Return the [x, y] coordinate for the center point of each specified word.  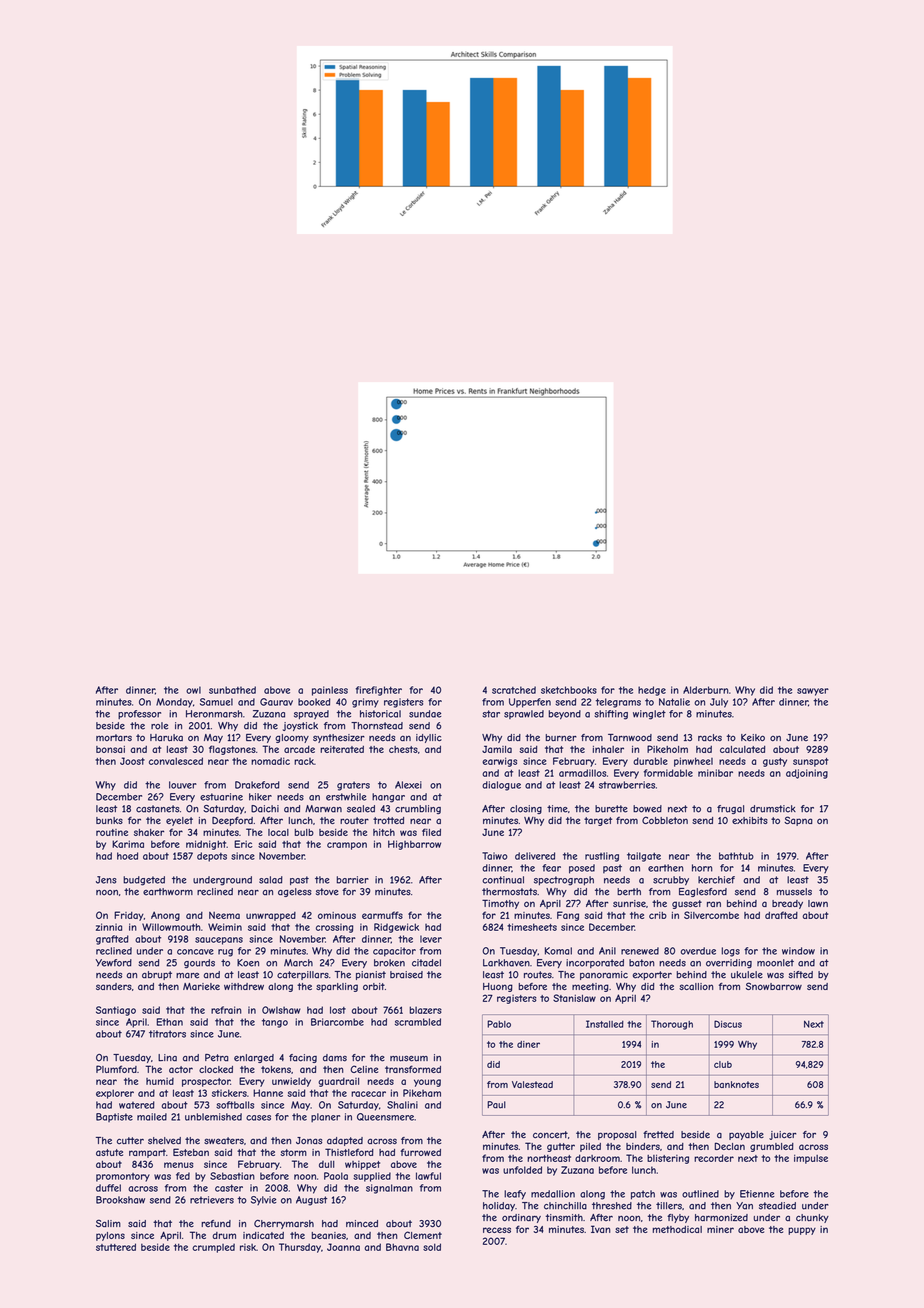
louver [183, 785]
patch [643, 1195]
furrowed [421, 1152]
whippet [362, 1165]
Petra [217, 1058]
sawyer [813, 692]
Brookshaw [120, 1200]
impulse [811, 1159]
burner [561, 737]
